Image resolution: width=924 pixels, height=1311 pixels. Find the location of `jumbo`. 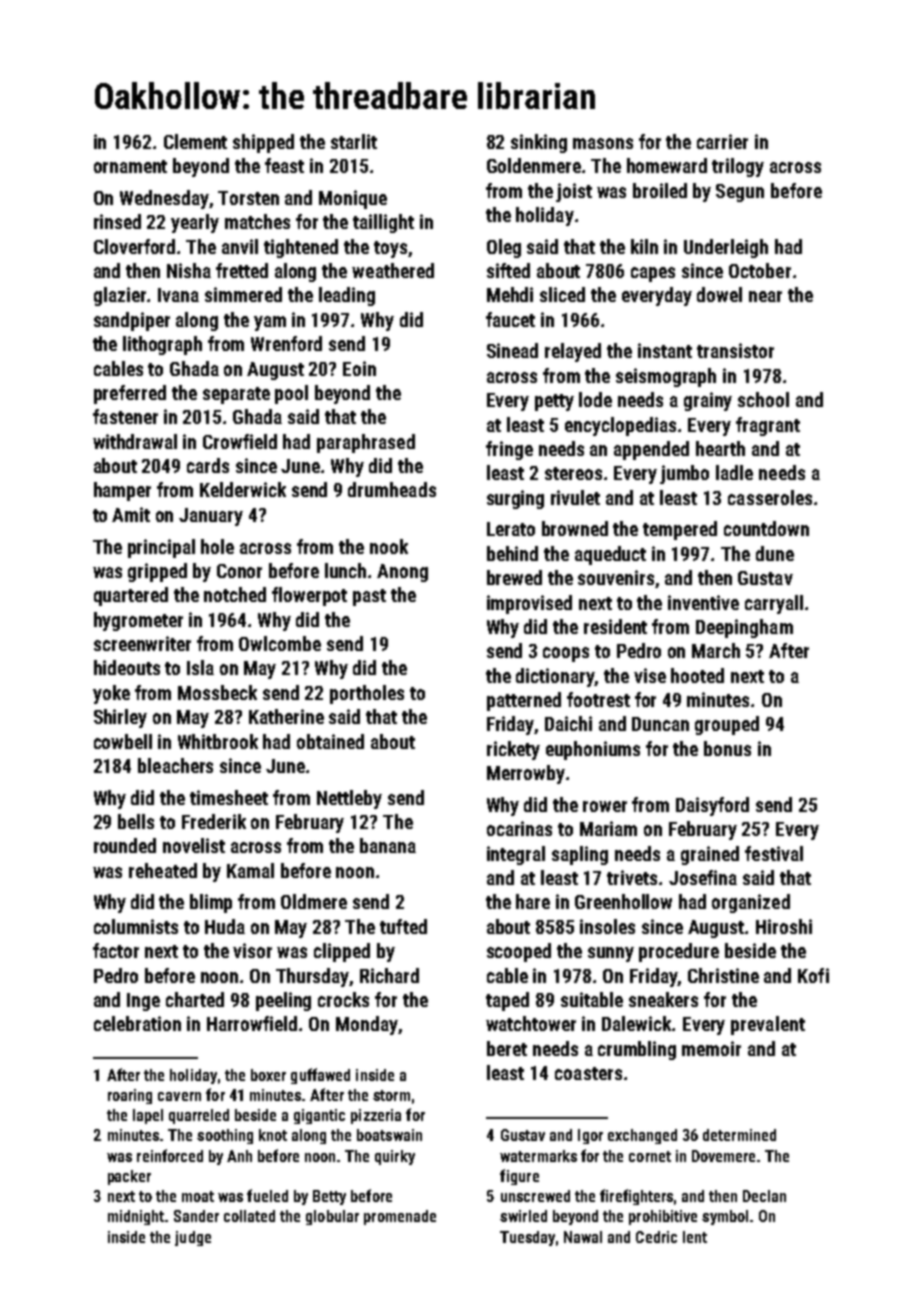

jumbo is located at coordinates (684, 474).
